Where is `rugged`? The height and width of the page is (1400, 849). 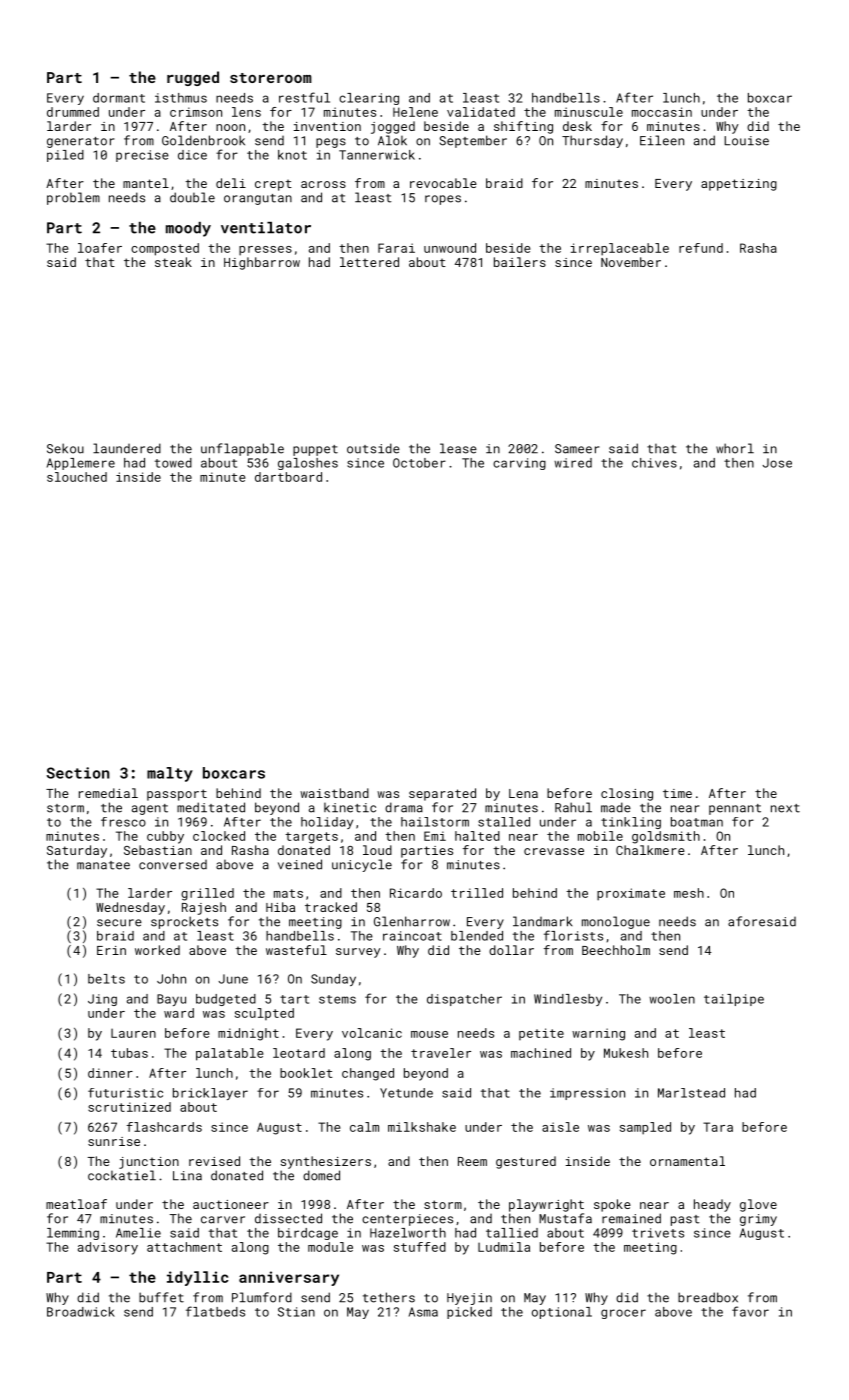
rugged is located at coordinates (193, 78).
